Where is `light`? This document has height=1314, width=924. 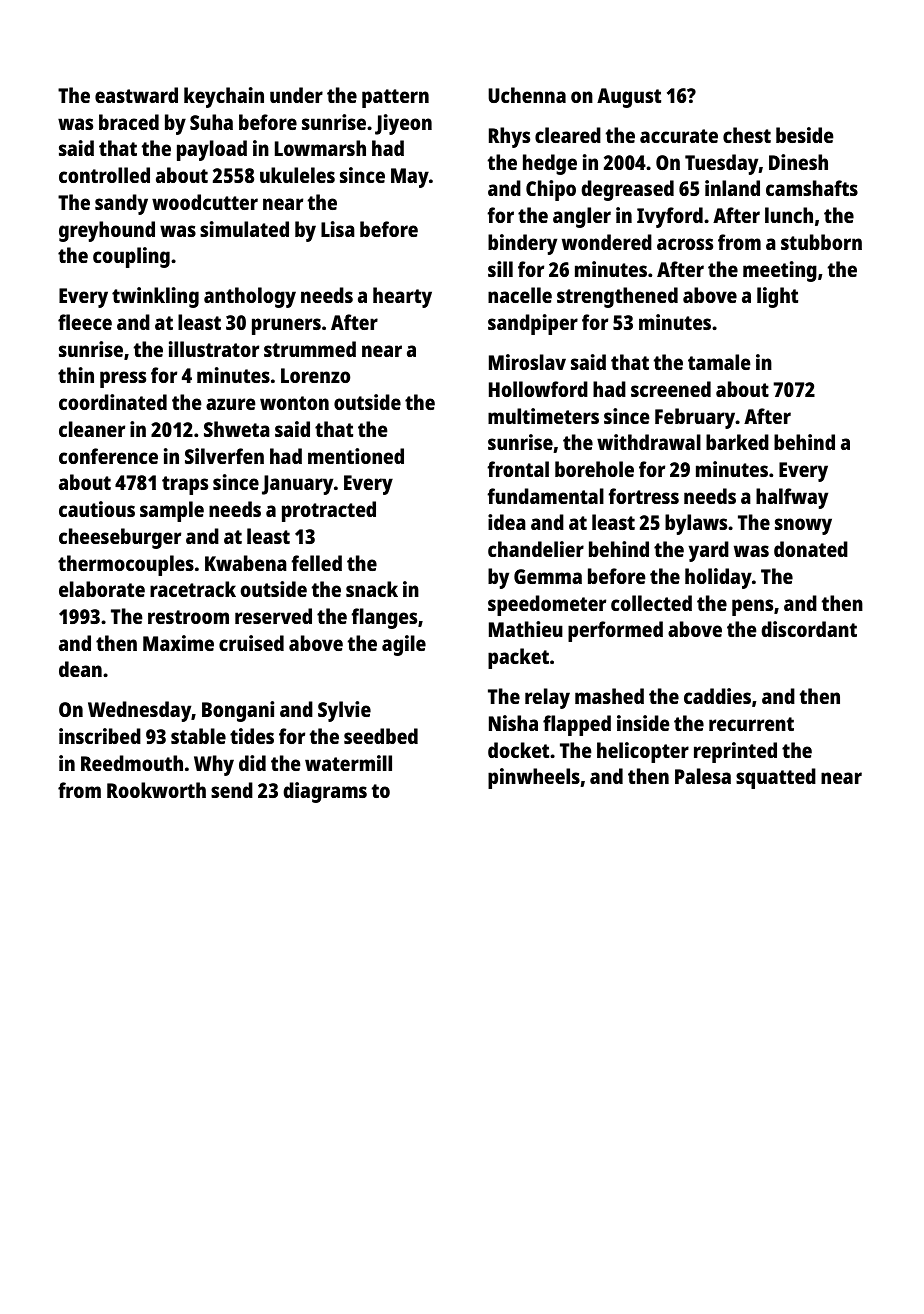
light is located at coordinates (777, 297).
